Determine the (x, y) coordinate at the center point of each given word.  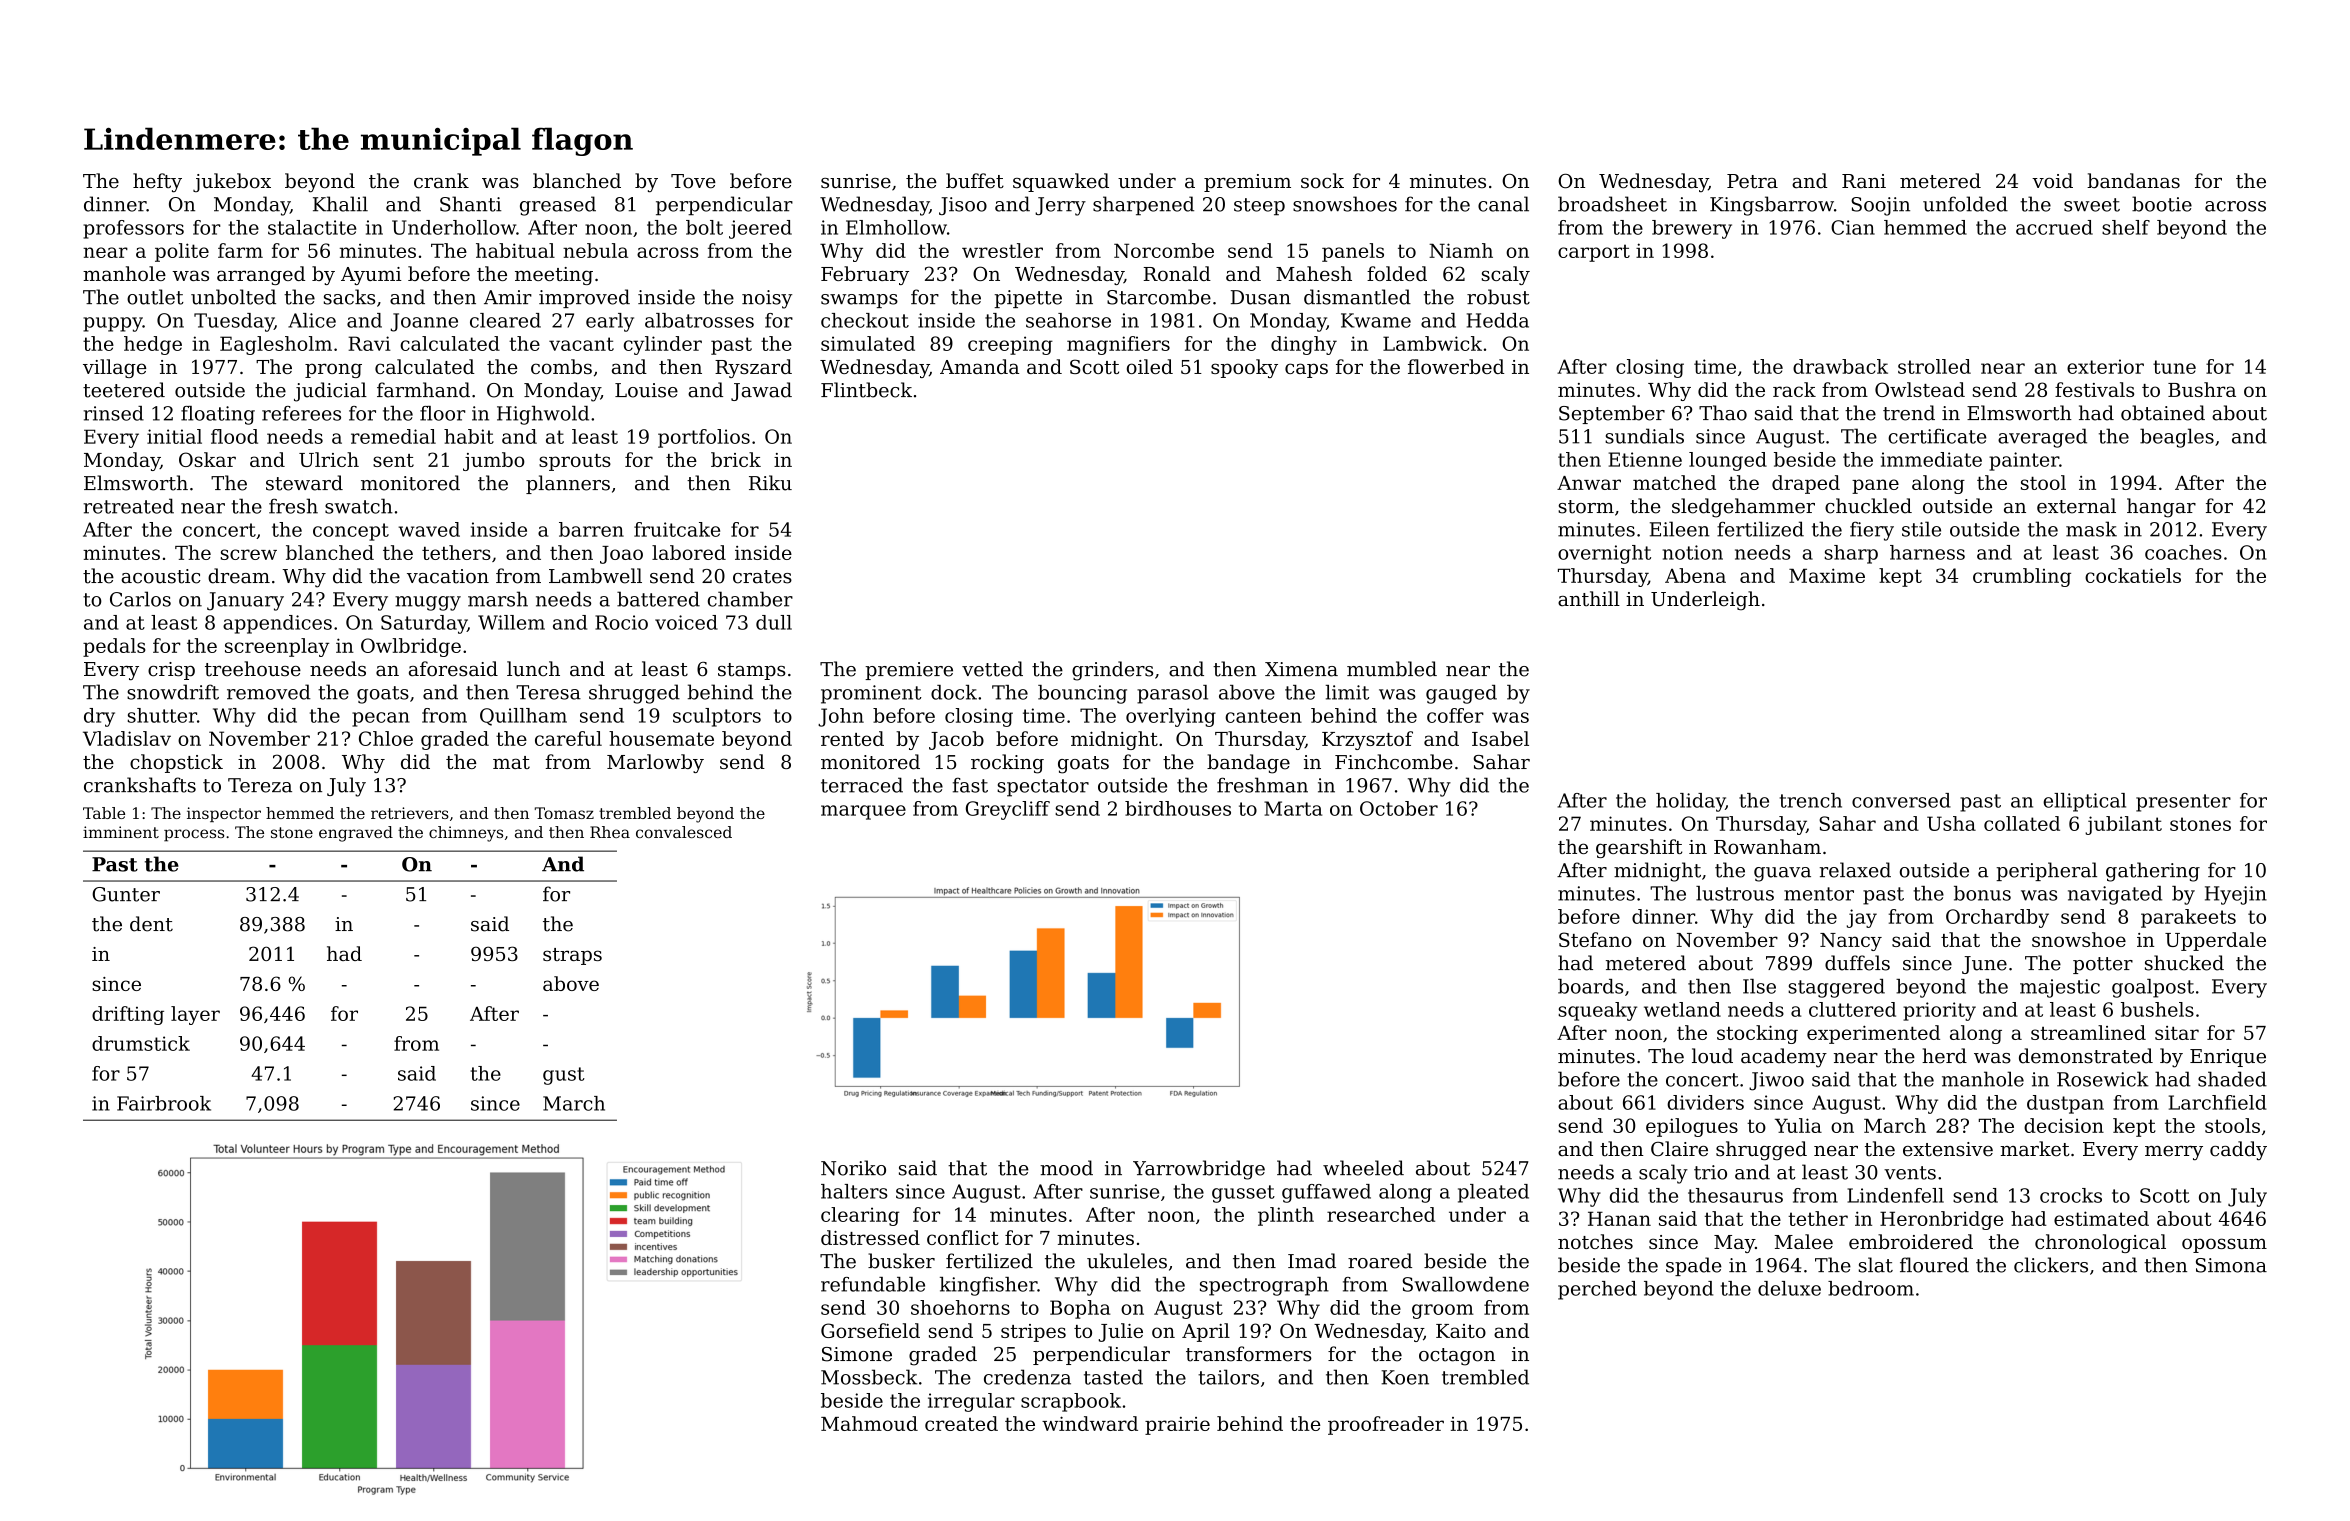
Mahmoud (869, 1423)
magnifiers (1118, 345)
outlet (155, 297)
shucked (2184, 963)
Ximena (1301, 669)
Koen (1405, 1377)
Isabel (1500, 738)
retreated (129, 506)
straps (572, 956)
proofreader (1386, 1425)
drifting (128, 1015)
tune (2174, 367)
